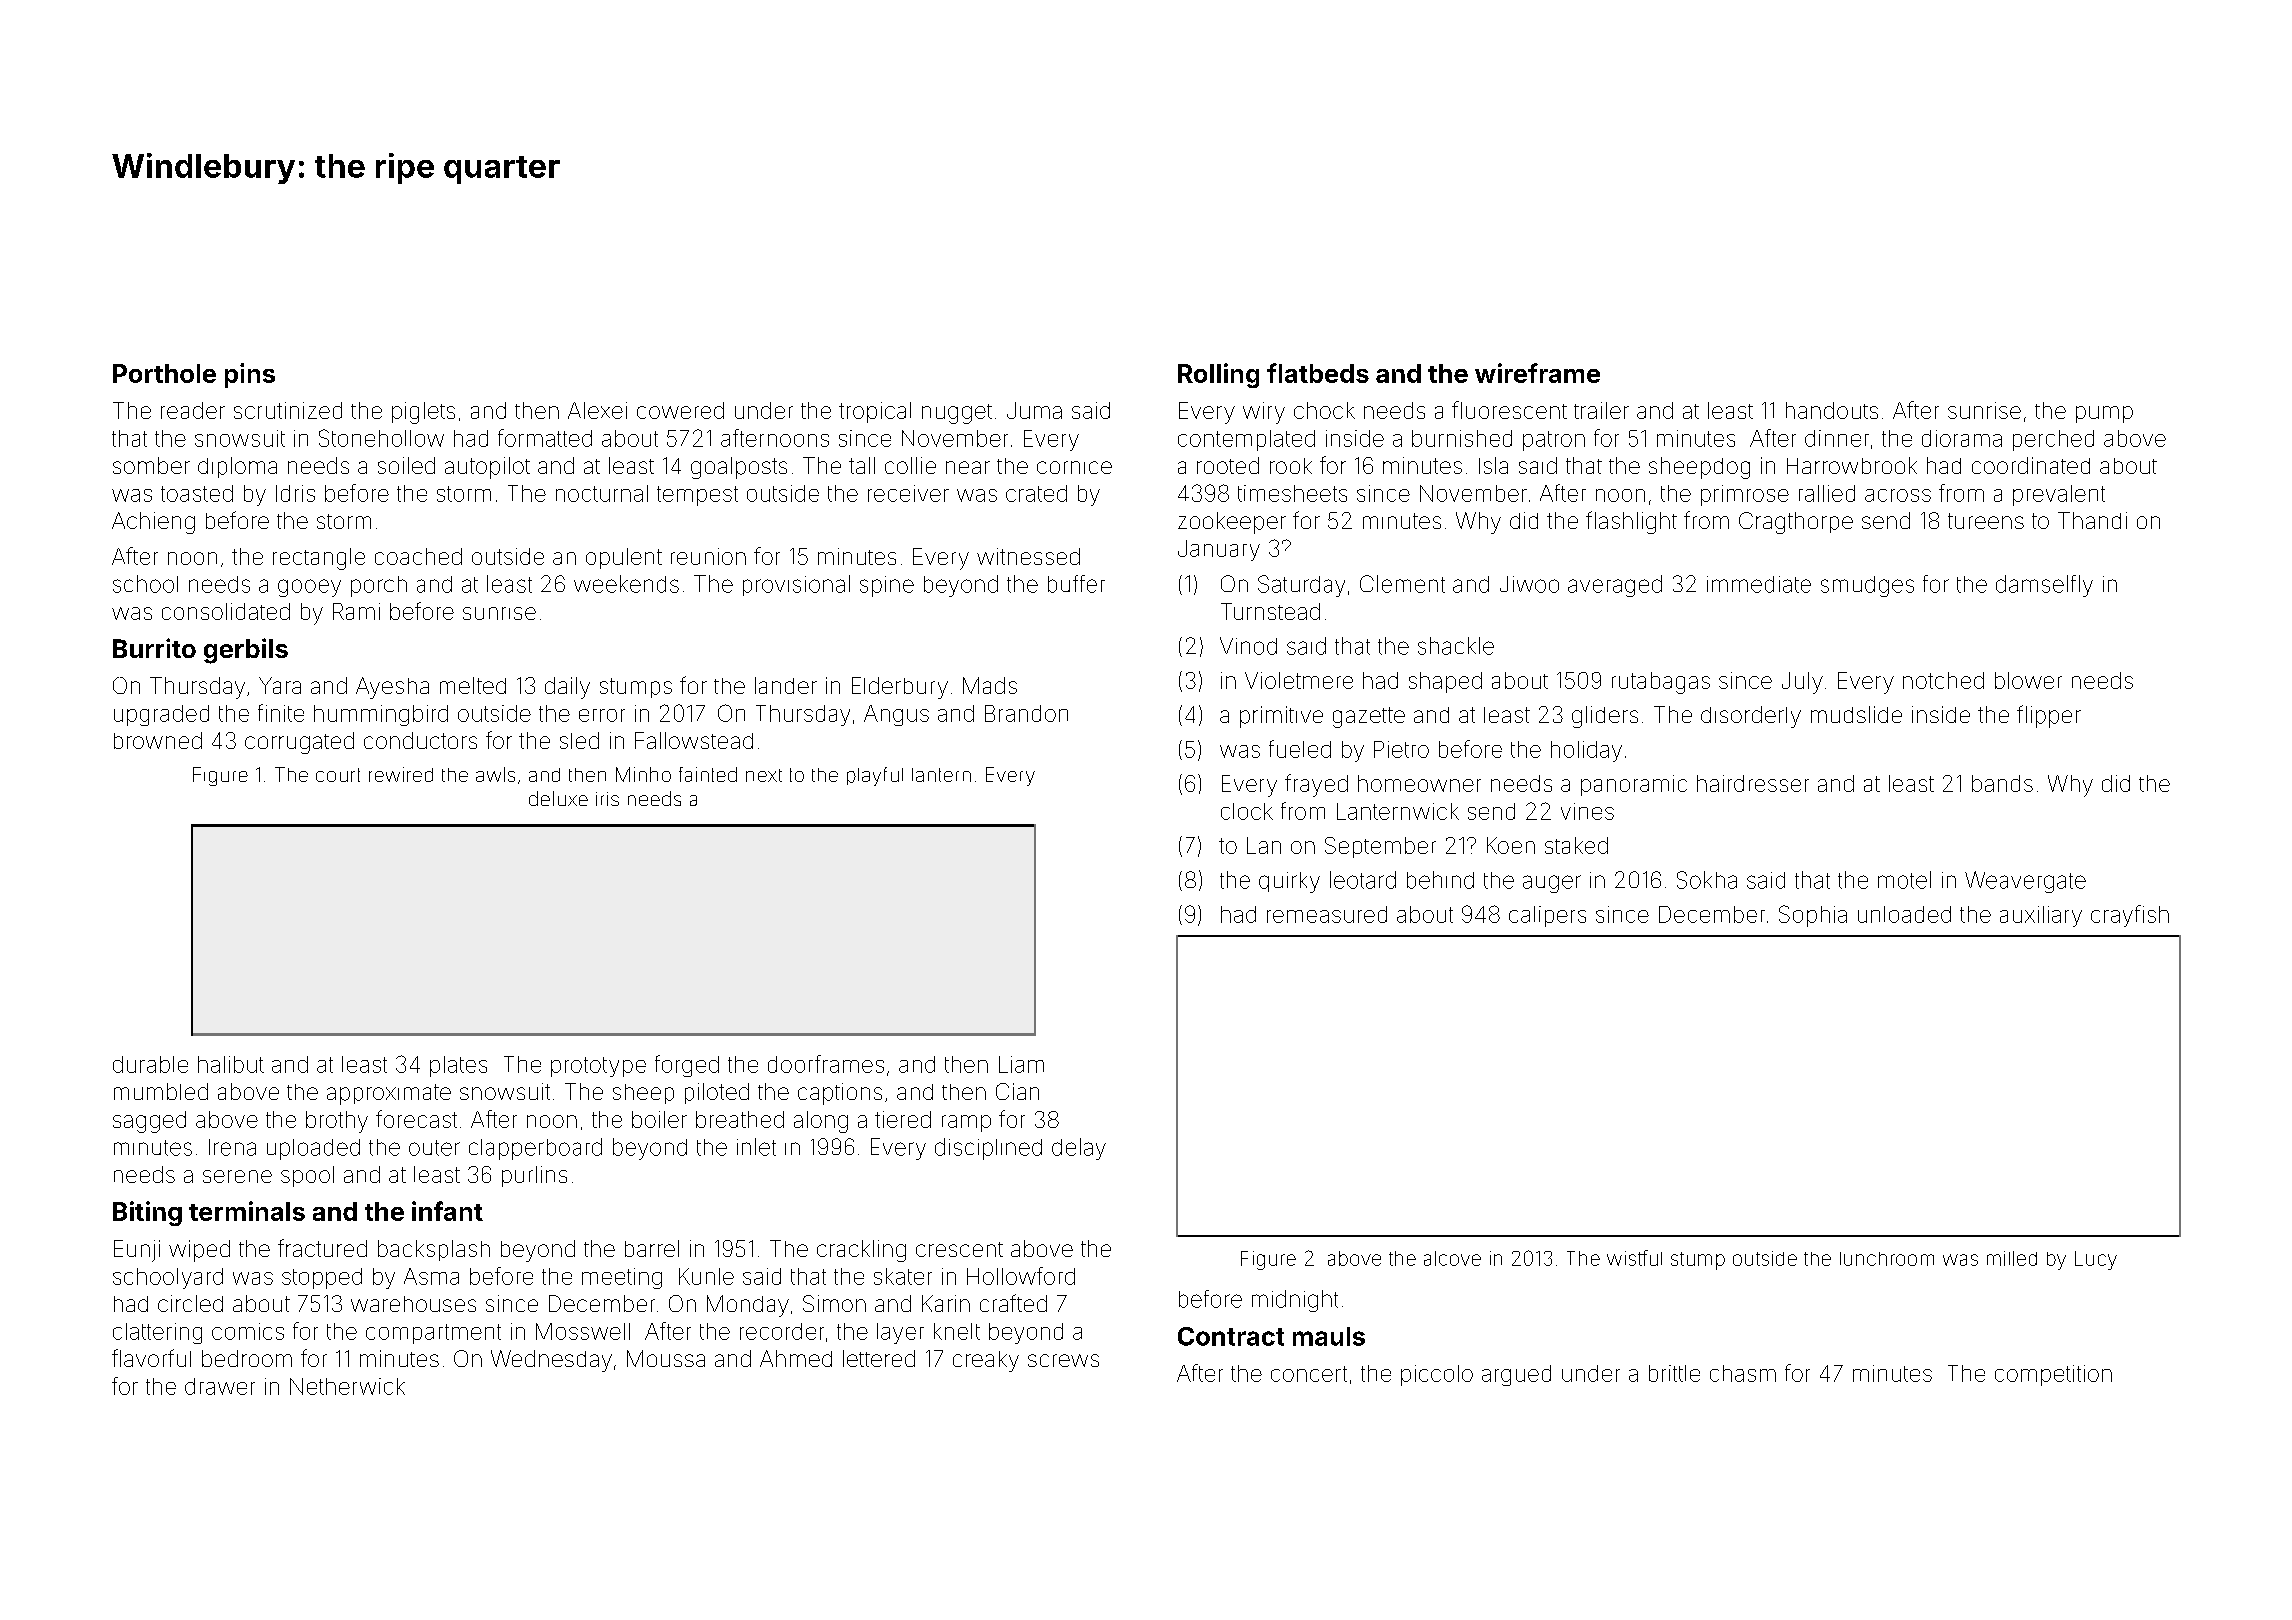 Image resolution: width=2292 pixels, height=1620 pixels. What do you see at coordinates (1813, 916) in the document?
I see `Sophia` at bounding box center [1813, 916].
